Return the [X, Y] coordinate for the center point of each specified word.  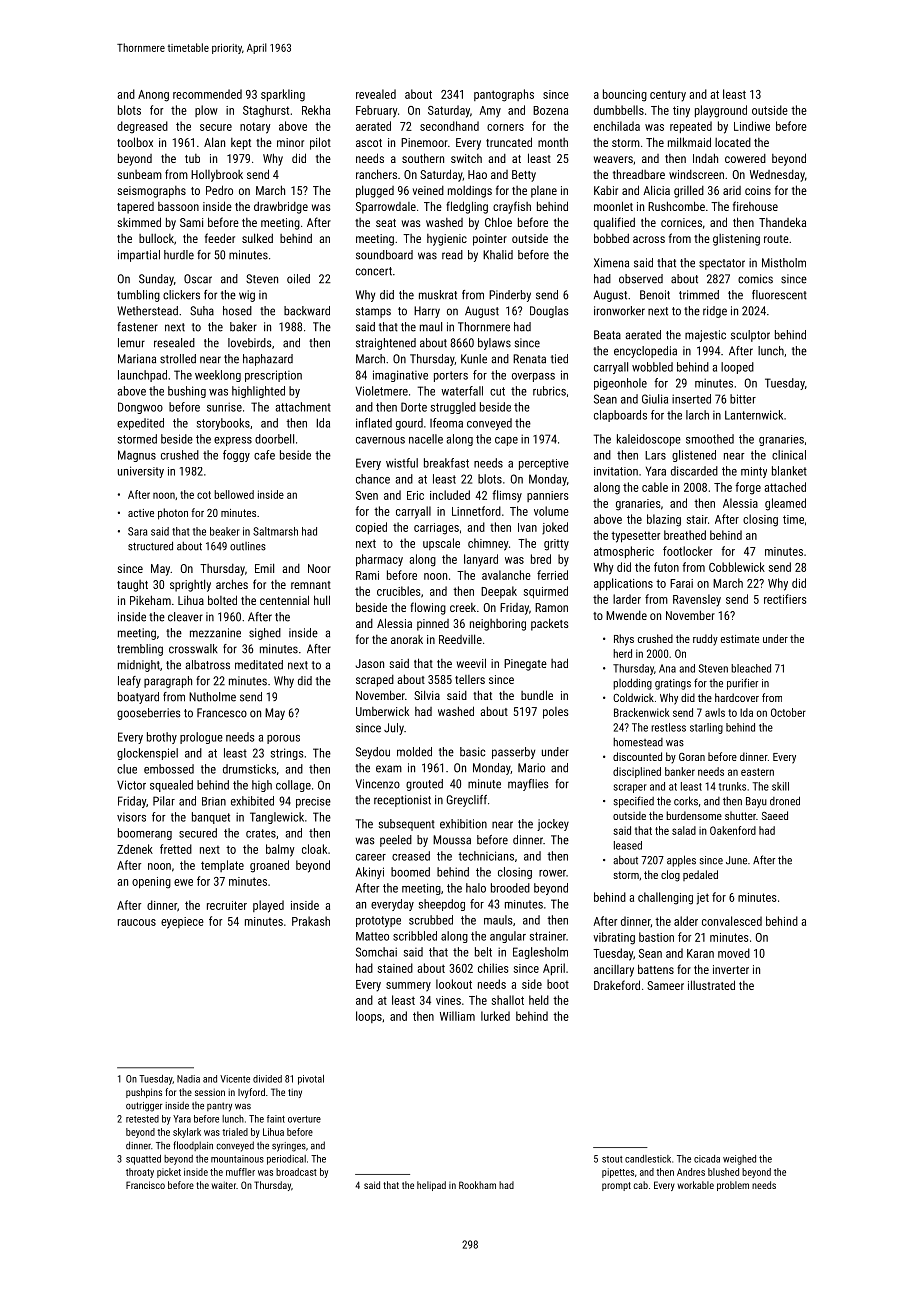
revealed [376, 94]
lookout [454, 984]
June [736, 860]
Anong [153, 96]
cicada [707, 1159]
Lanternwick [754, 415]
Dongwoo [140, 408]
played [268, 906]
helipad [431, 1186]
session [210, 1092]
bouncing [625, 95]
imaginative [400, 376]
